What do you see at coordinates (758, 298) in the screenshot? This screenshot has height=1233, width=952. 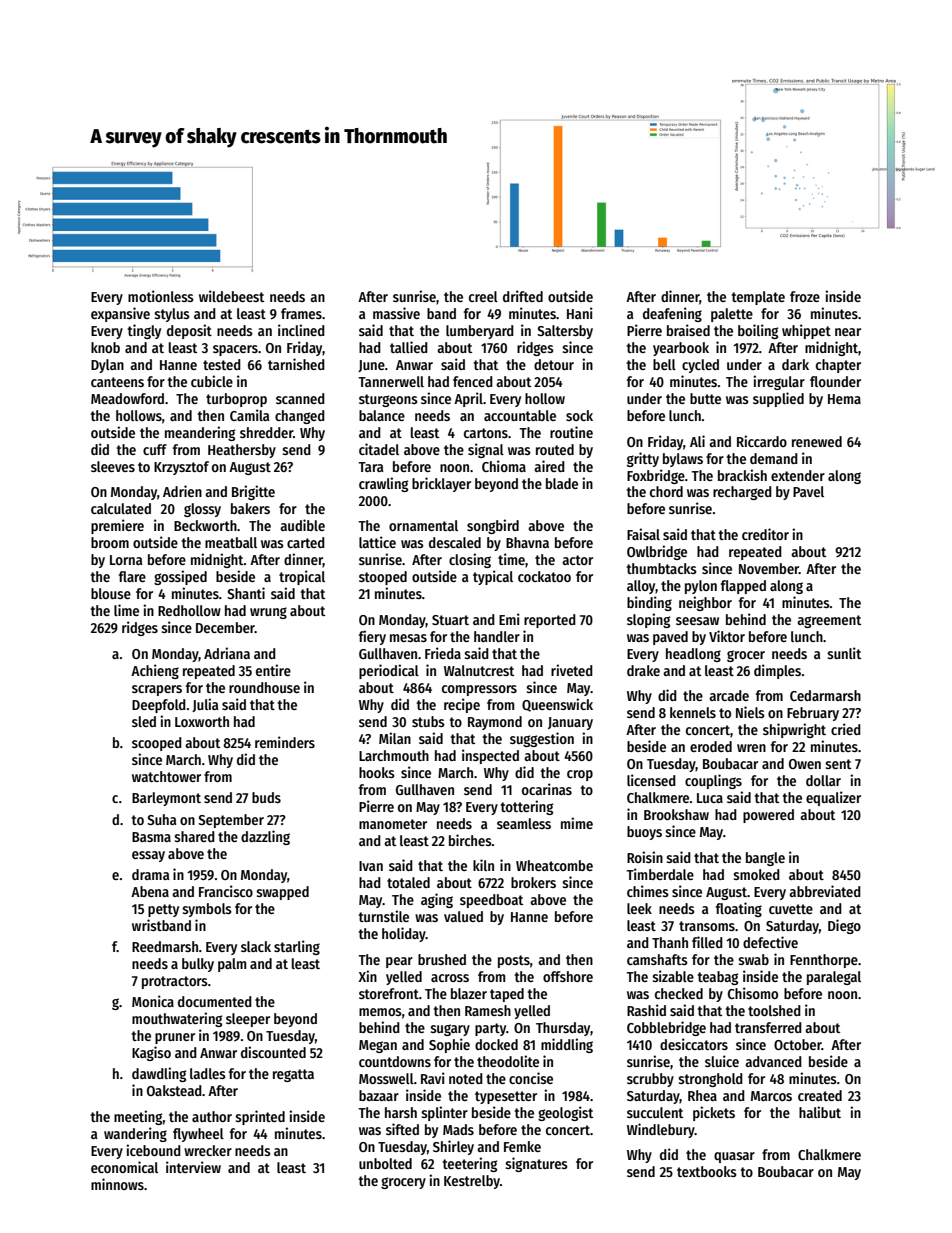 I see `template` at bounding box center [758, 298].
